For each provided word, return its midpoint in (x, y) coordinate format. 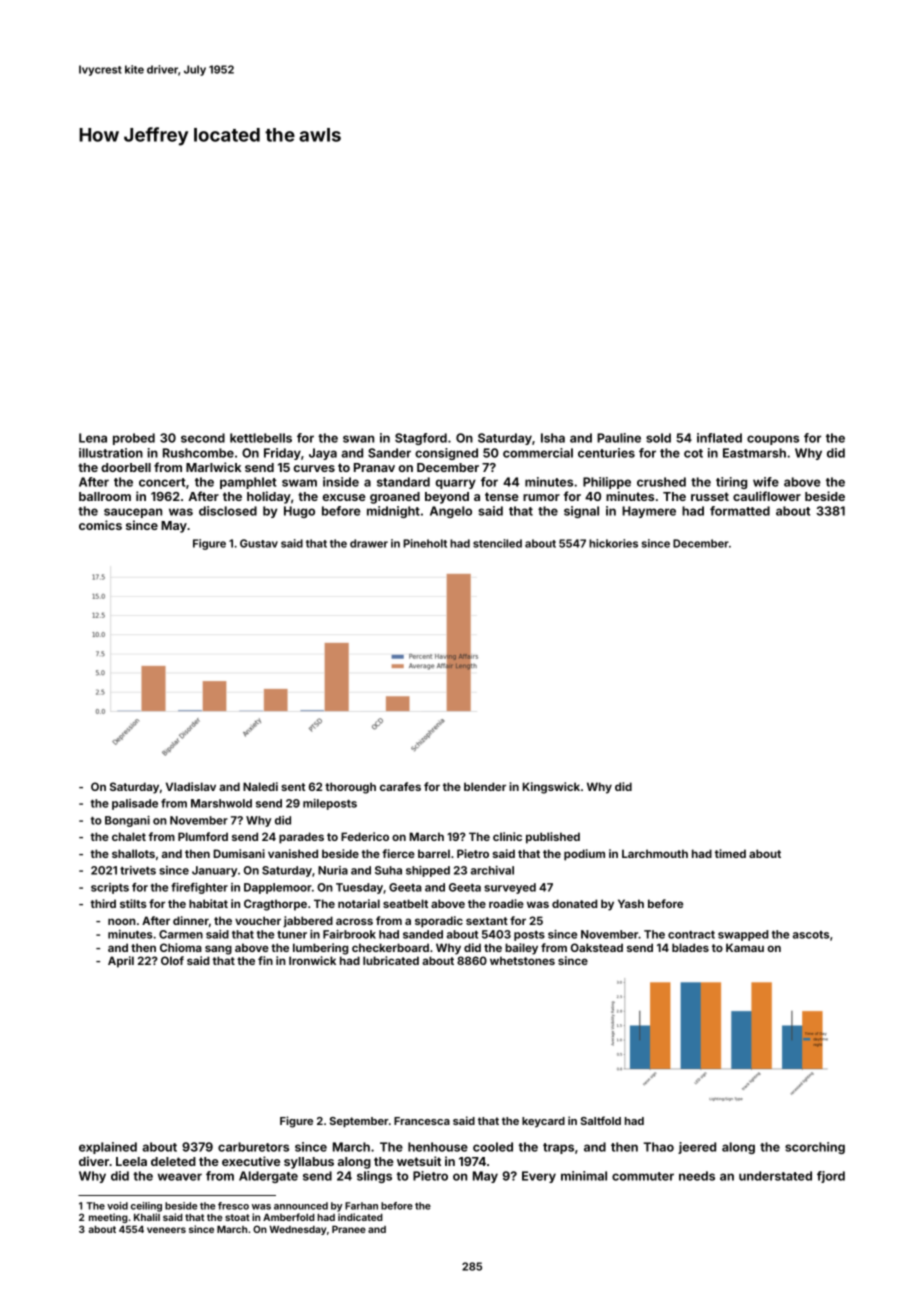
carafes (400, 786)
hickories (613, 543)
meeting (108, 1218)
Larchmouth (655, 853)
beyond (447, 498)
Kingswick (551, 788)
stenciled (497, 543)
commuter (643, 1176)
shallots (133, 853)
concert (162, 482)
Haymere (649, 512)
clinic (507, 836)
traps (558, 1148)
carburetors (253, 1147)
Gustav (259, 543)
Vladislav (191, 786)
